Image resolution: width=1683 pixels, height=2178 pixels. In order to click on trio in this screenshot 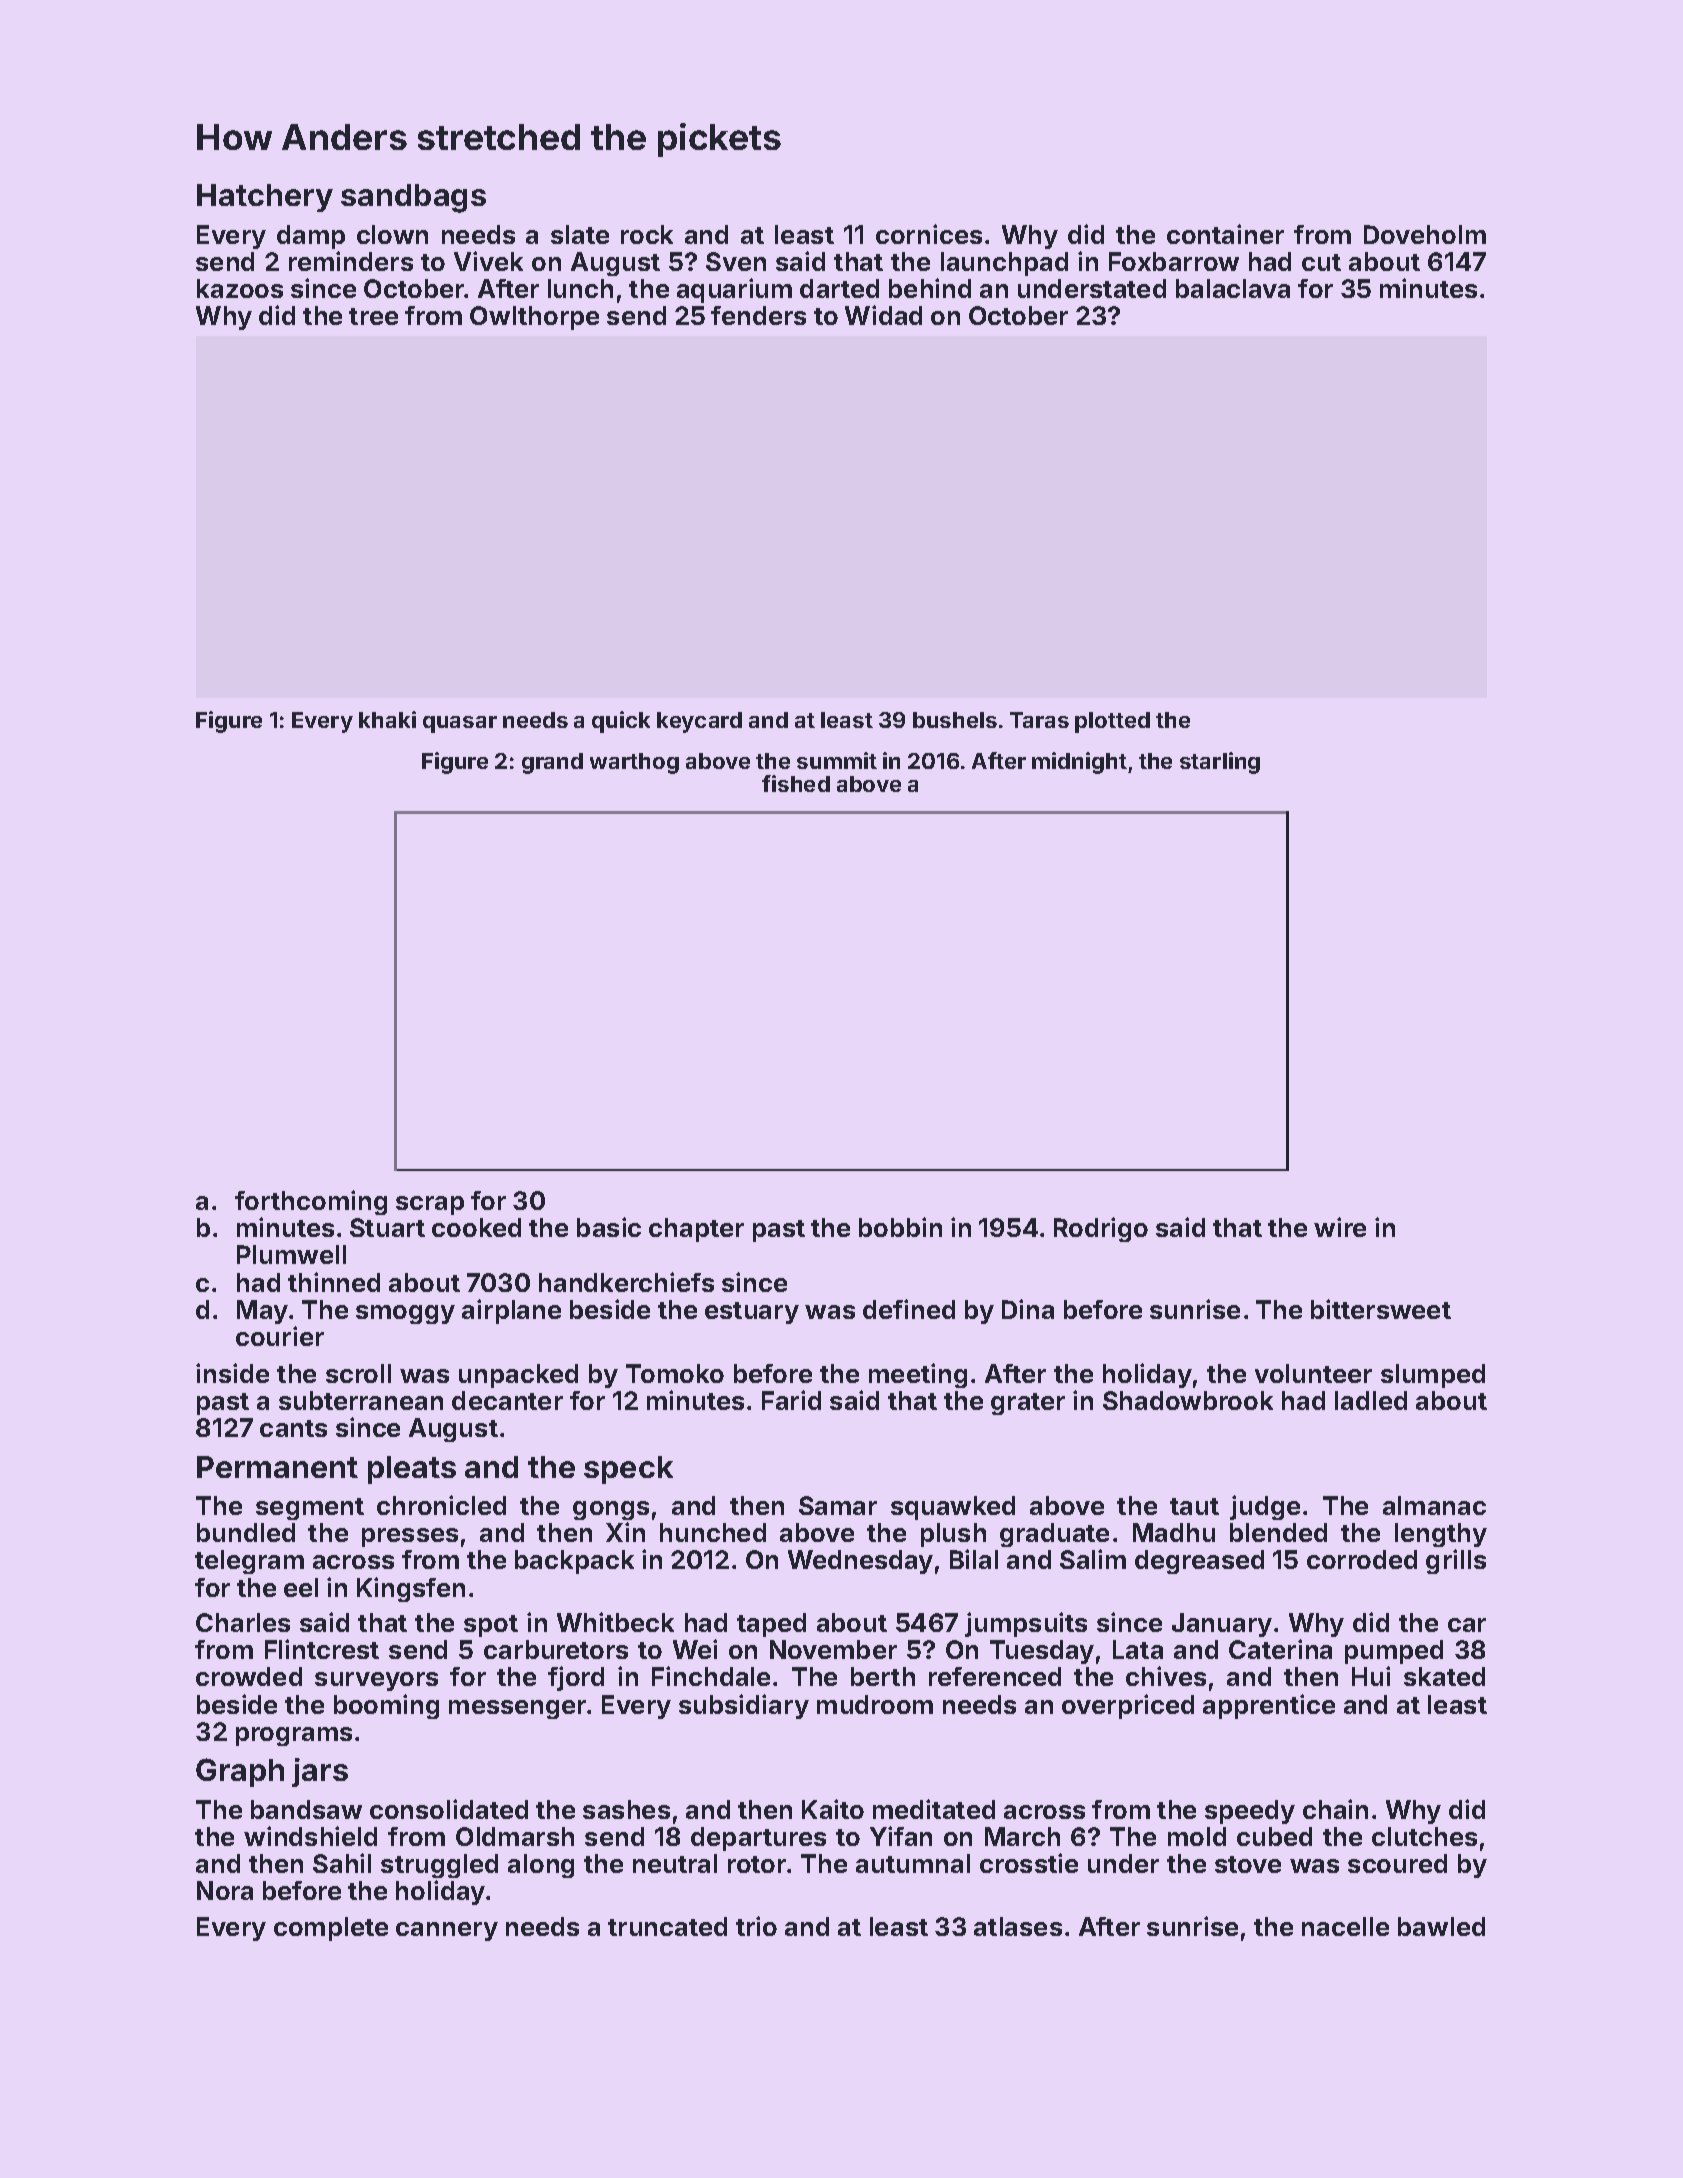, I will do `click(756, 1926)`.
